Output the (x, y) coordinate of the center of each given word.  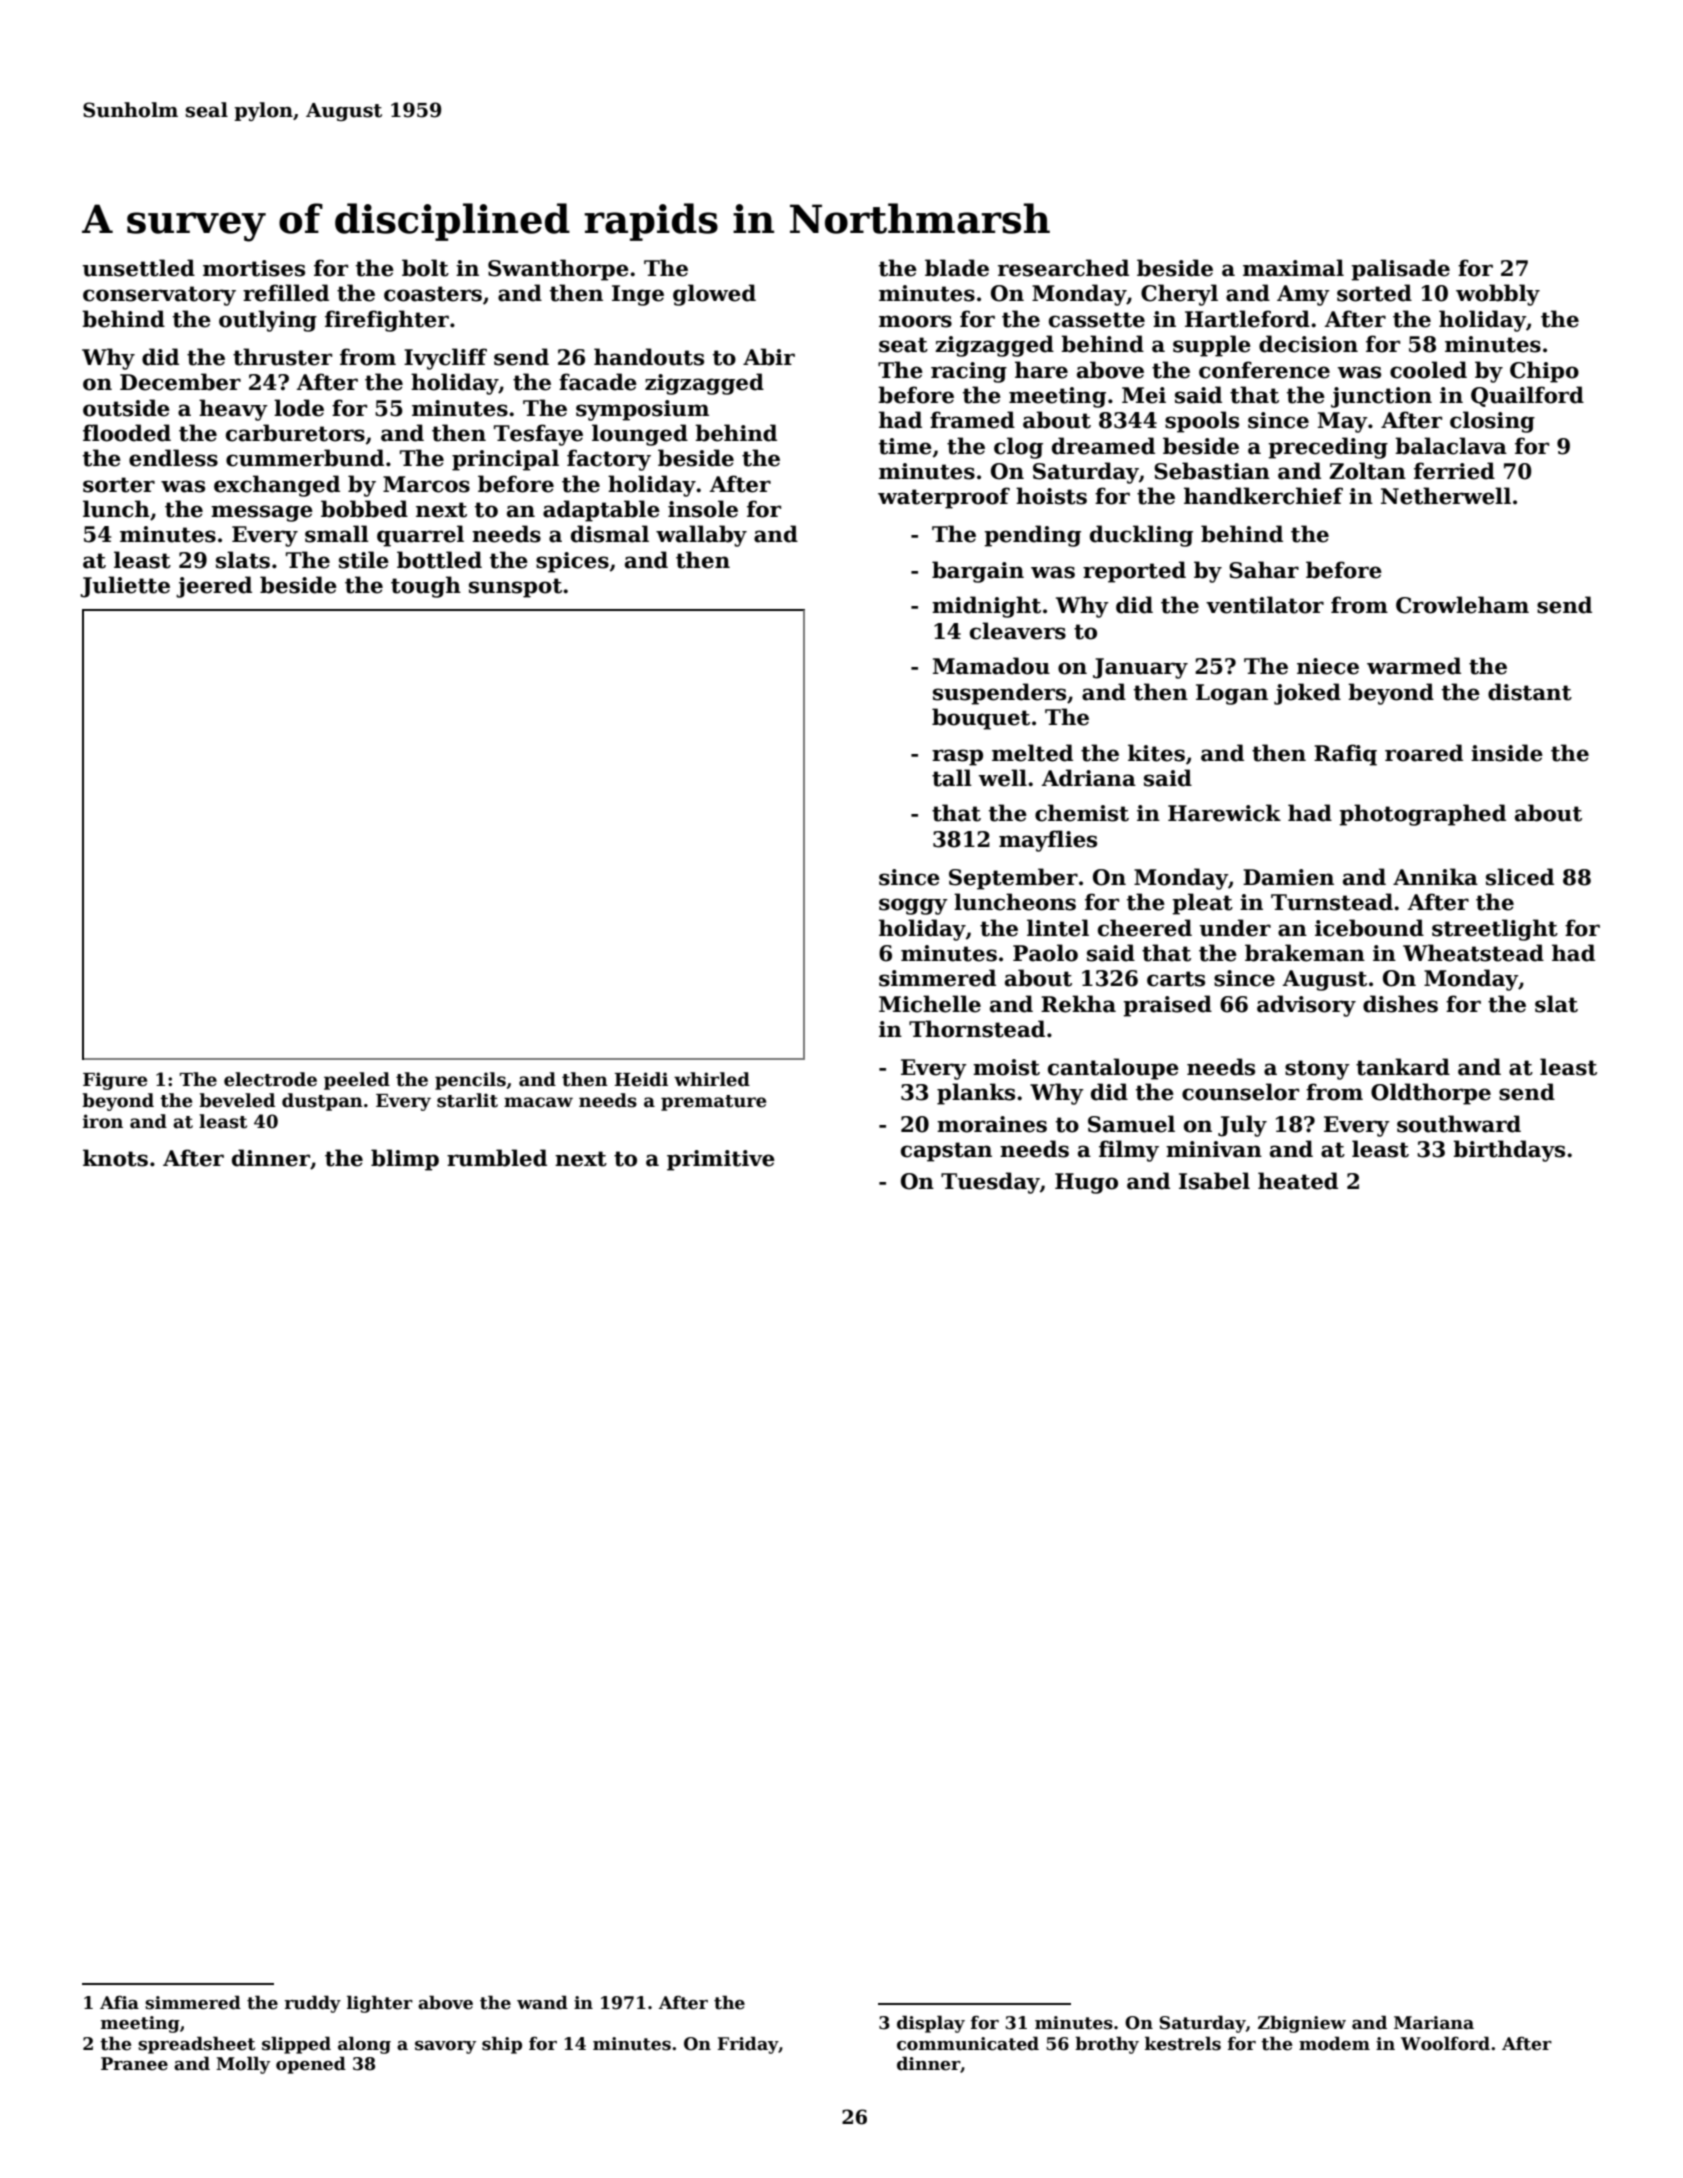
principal (505, 460)
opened (311, 2065)
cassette (1097, 320)
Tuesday (990, 1183)
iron (103, 1121)
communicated (968, 2043)
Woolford (1445, 2043)
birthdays (1509, 1151)
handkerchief (1263, 496)
